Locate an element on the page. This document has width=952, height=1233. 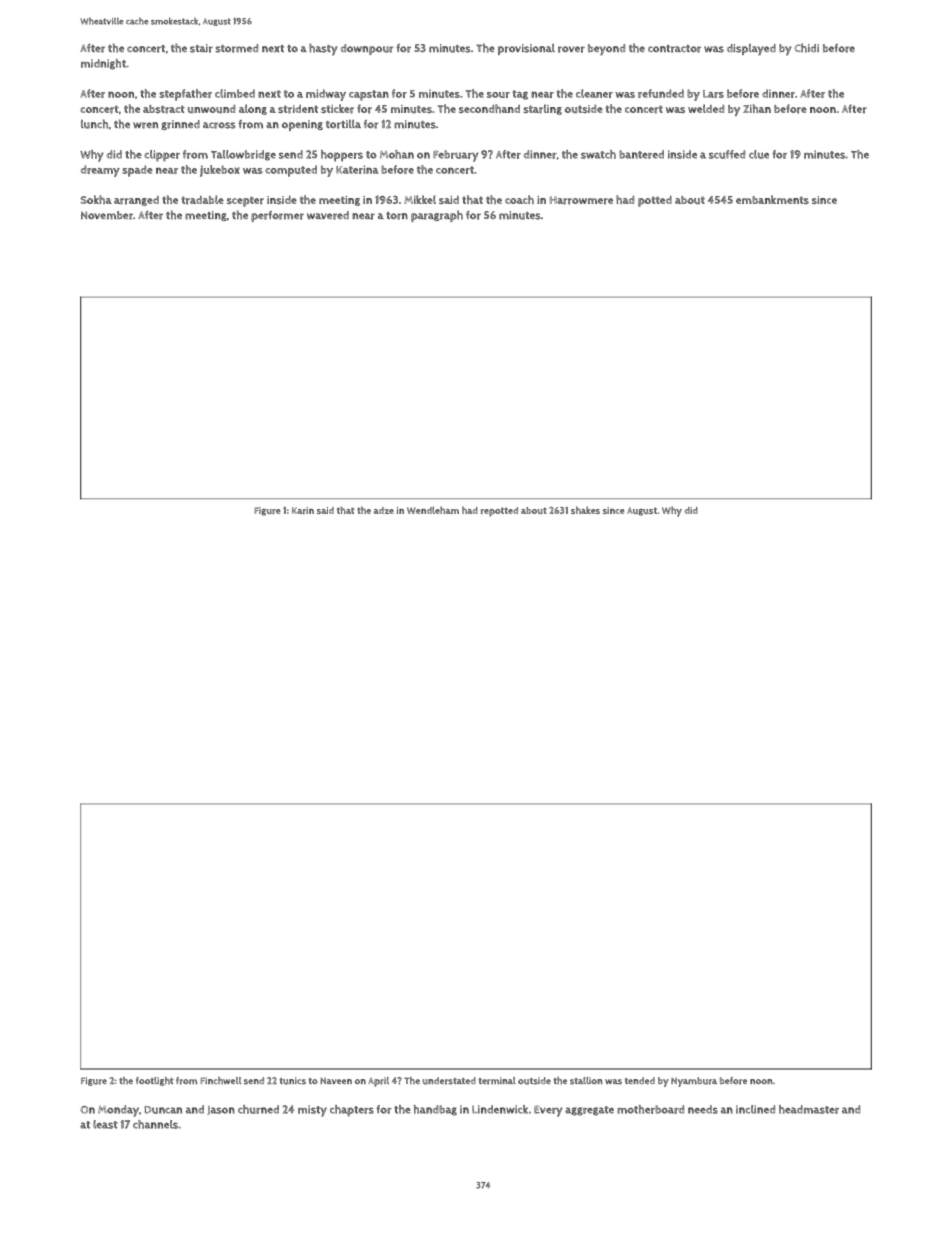
April is located at coordinates (378, 1082).
